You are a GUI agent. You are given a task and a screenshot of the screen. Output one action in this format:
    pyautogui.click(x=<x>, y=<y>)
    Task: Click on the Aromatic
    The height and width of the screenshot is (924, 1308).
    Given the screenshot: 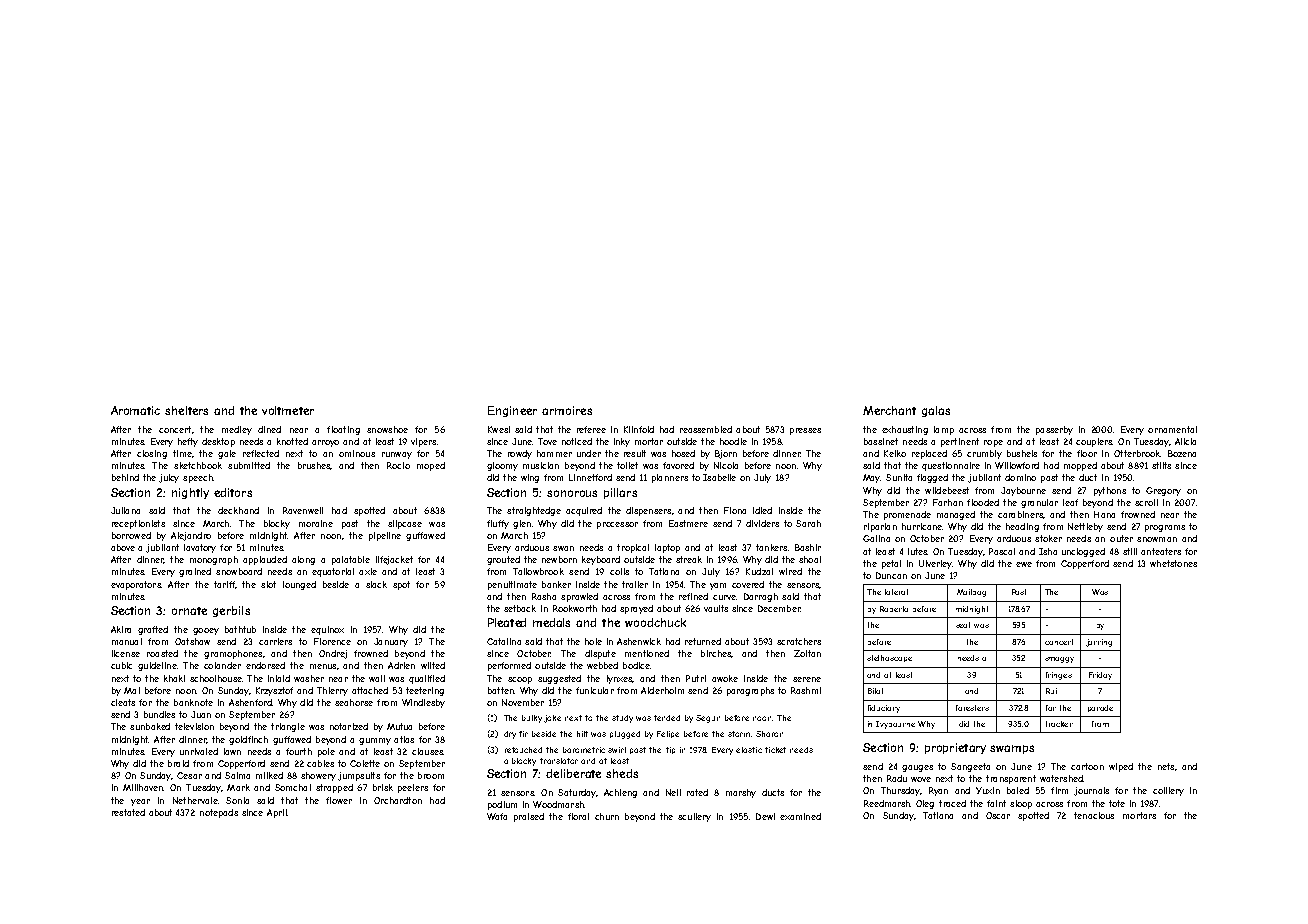 What is the action you would take?
    pyautogui.click(x=135, y=410)
